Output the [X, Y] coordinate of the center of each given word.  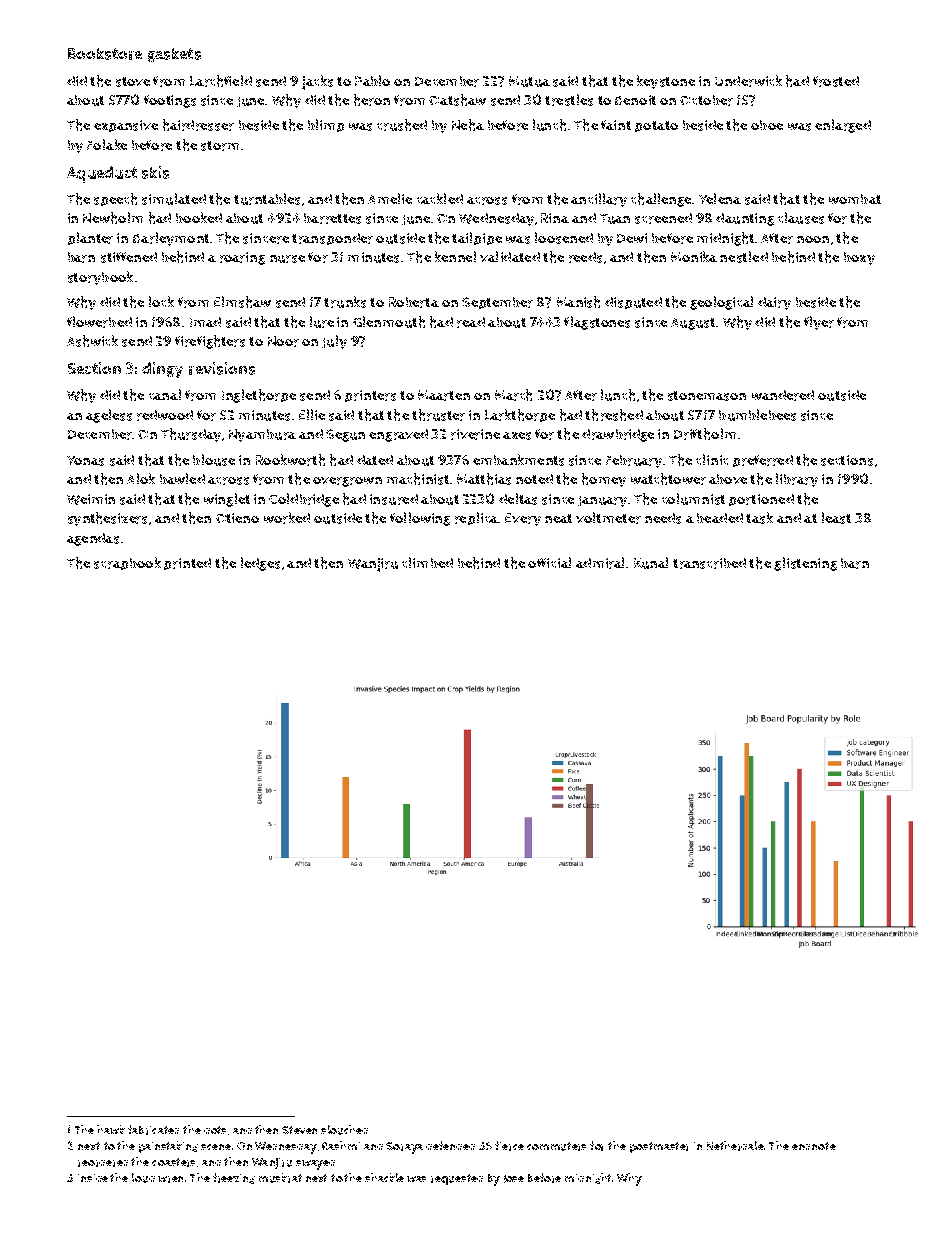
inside [93, 1178]
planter [90, 238]
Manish [578, 302]
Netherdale [735, 1146]
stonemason [707, 396]
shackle [384, 1177]
